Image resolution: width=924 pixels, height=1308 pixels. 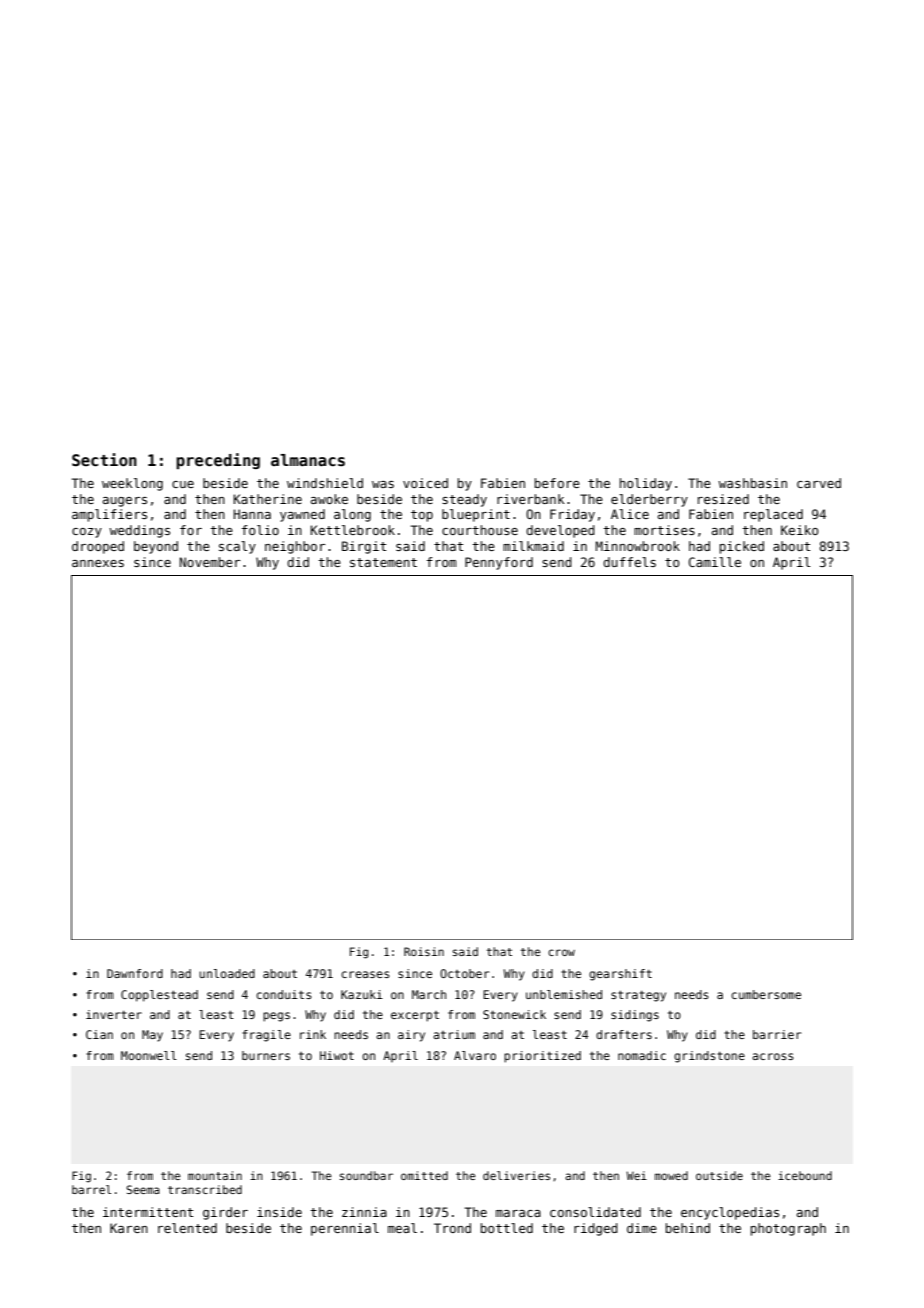 What do you see at coordinates (135, 973) in the screenshot?
I see `Dawnford` at bounding box center [135, 973].
